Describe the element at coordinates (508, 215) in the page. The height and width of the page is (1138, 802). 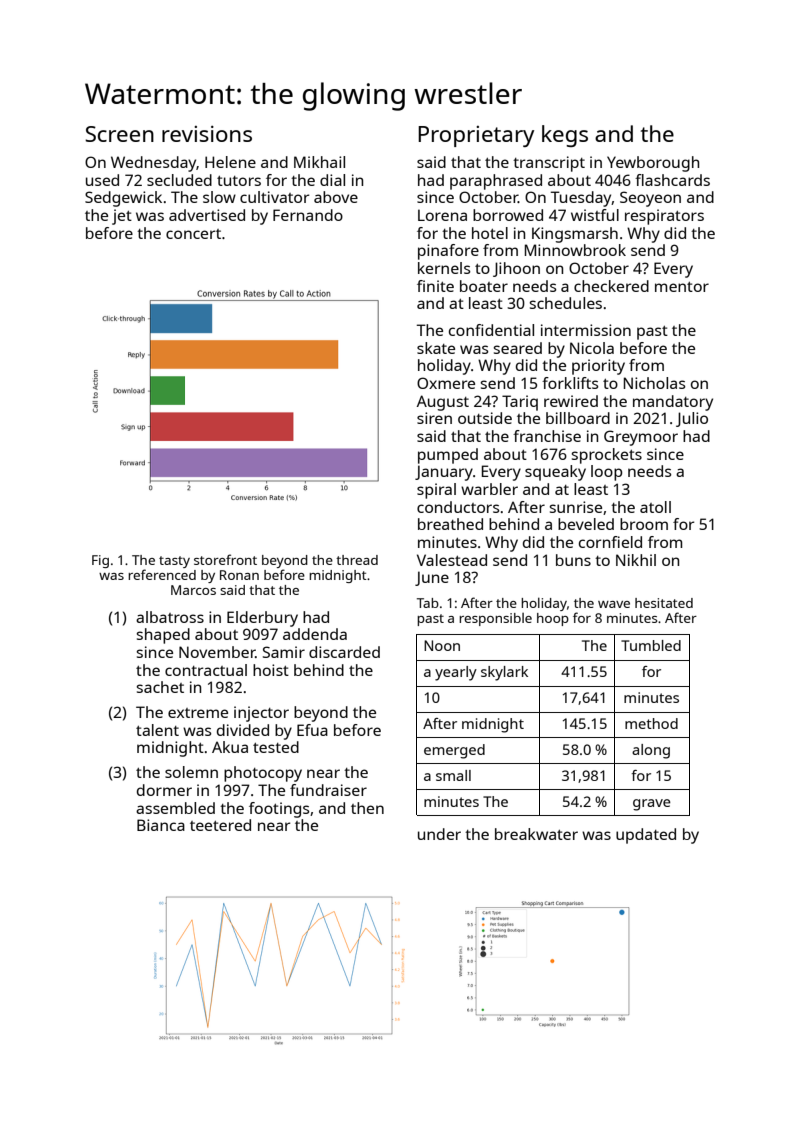
I see `borrowed` at that location.
